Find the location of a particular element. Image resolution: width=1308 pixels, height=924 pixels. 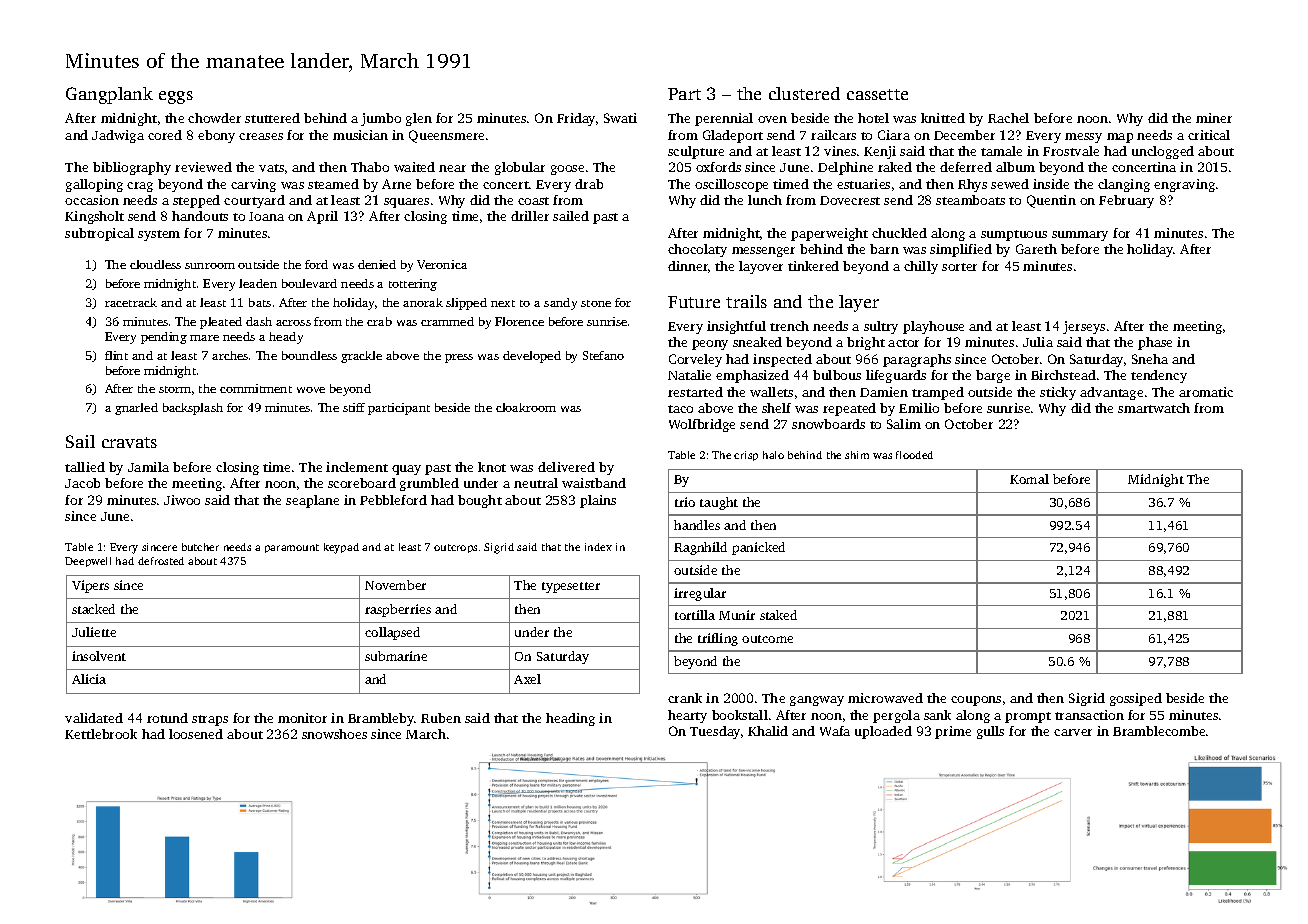

sultry is located at coordinates (881, 327).
